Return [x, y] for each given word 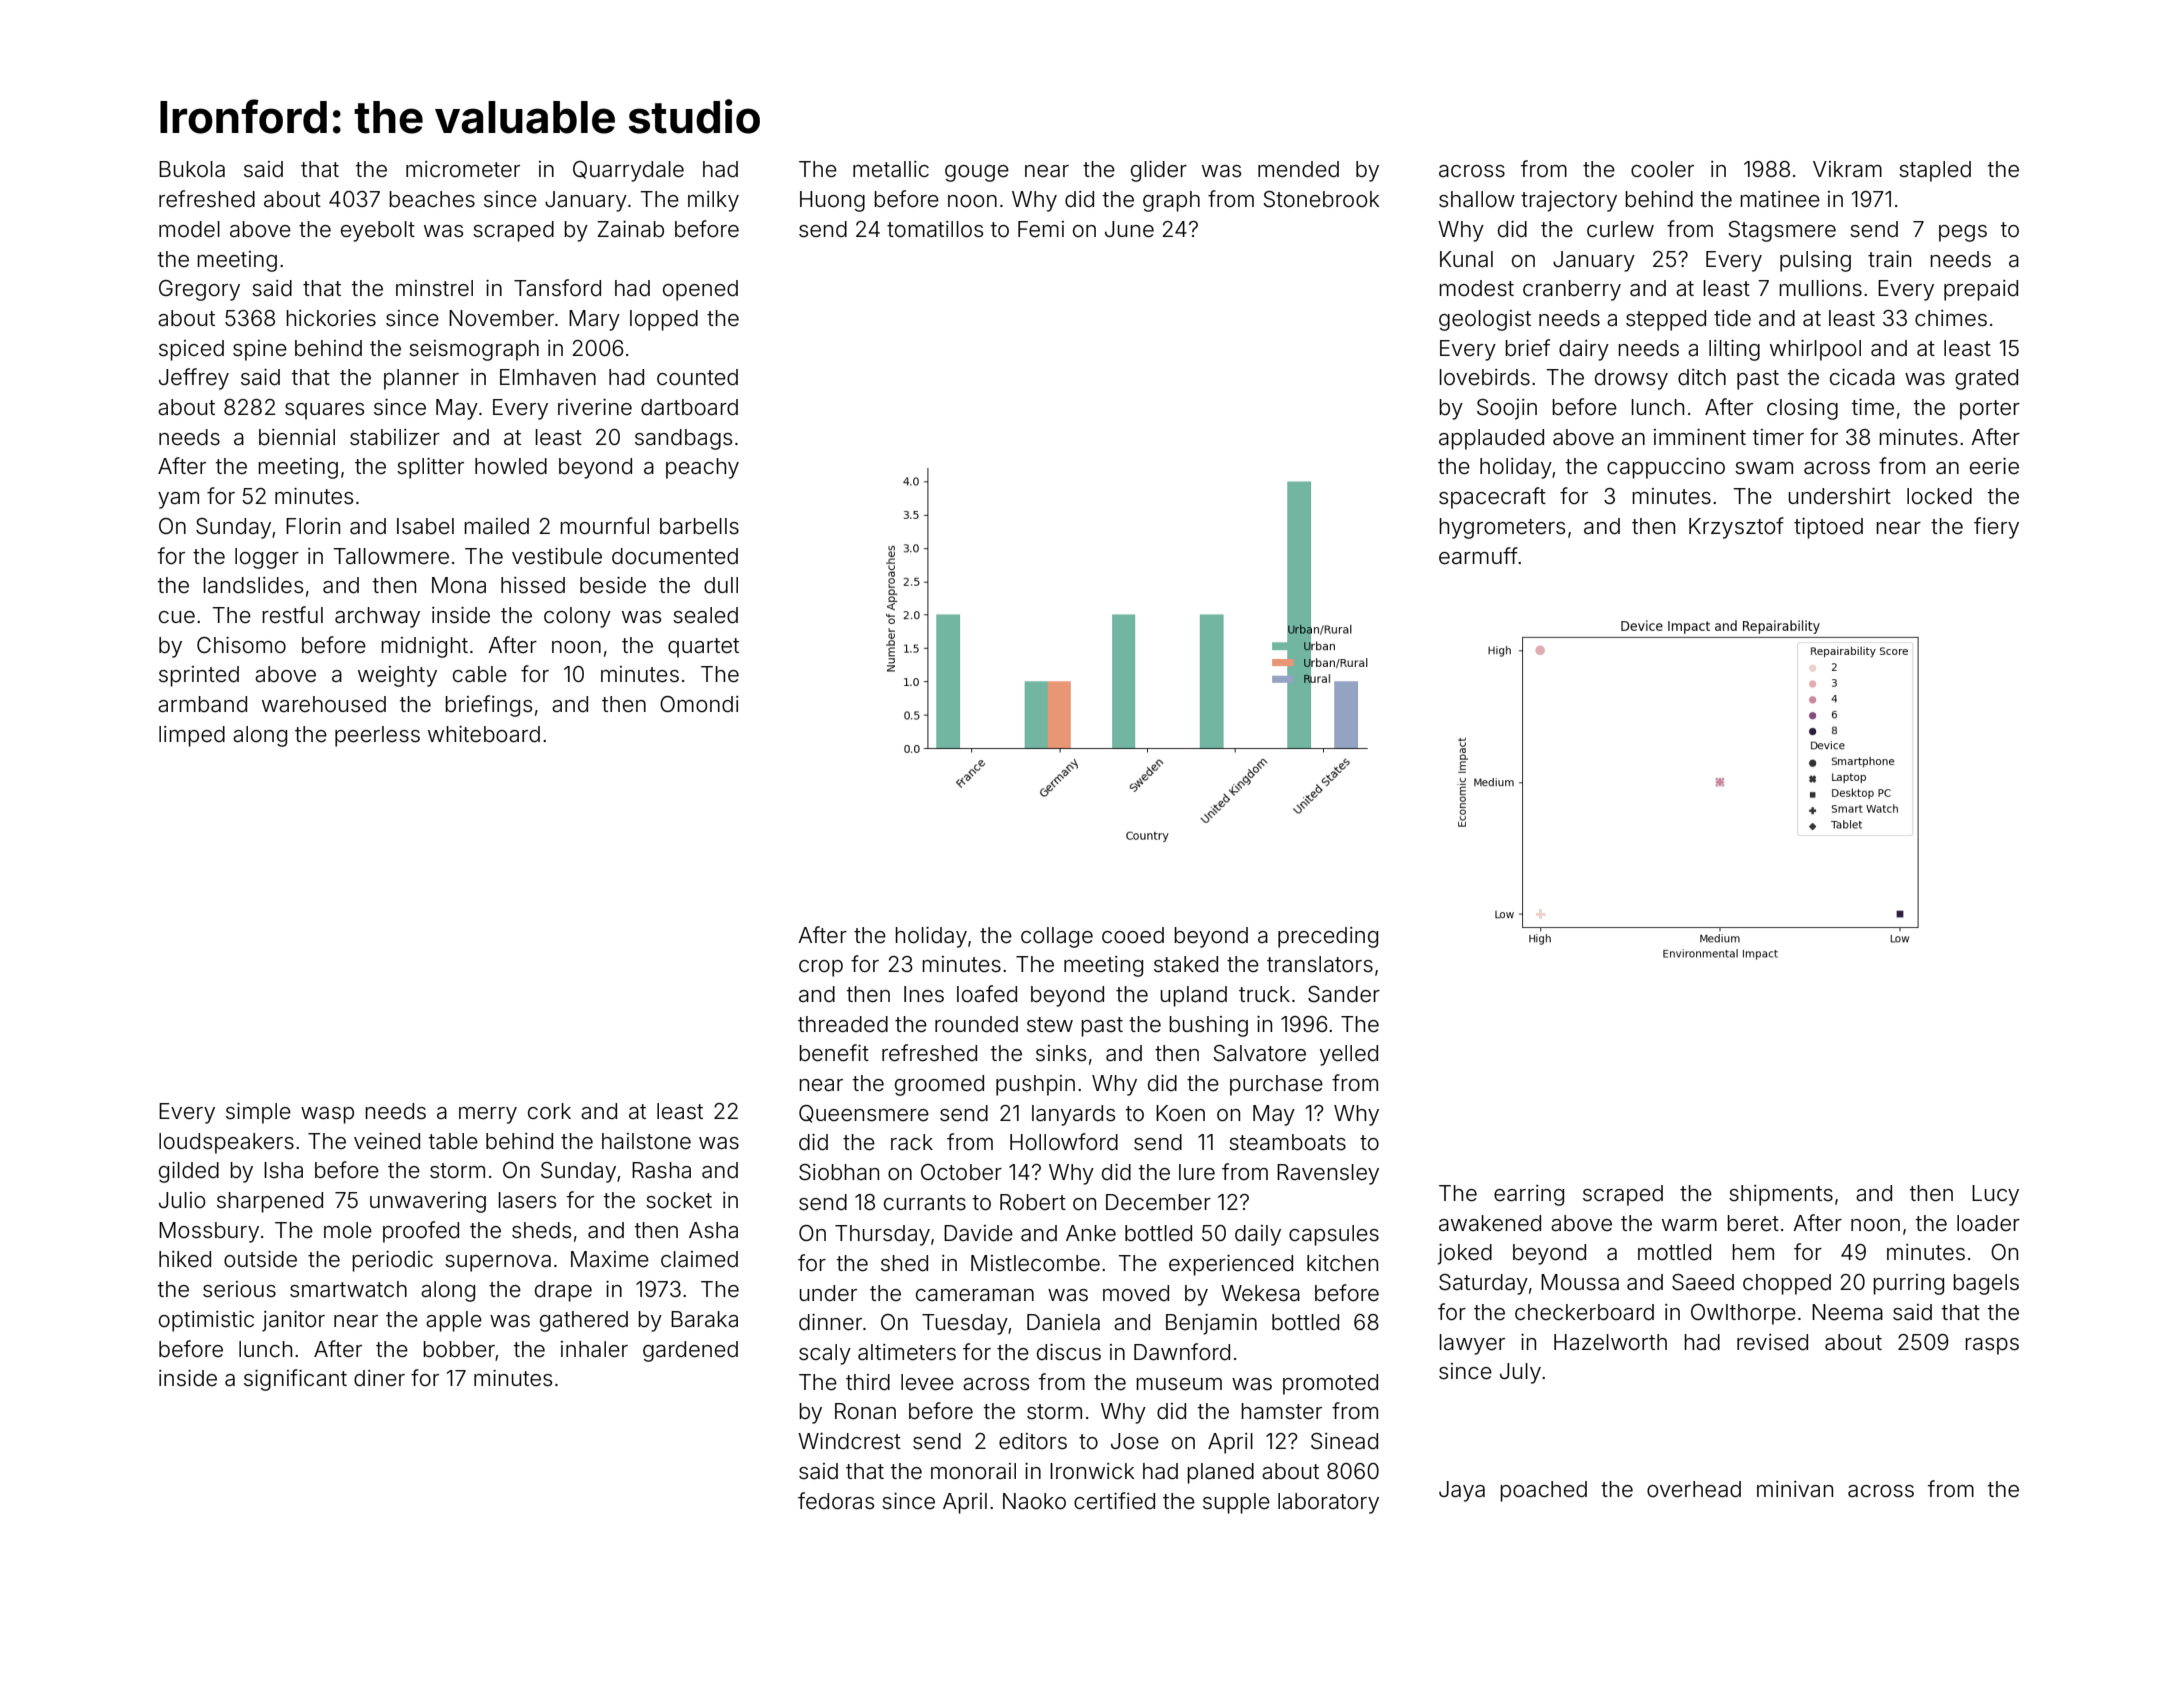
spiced [191, 350]
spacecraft [1492, 498]
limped [192, 736]
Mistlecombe [1035, 1263]
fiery [1996, 528]
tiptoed [1828, 528]
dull [721, 585]
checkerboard [1584, 1312]
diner [379, 1378]
